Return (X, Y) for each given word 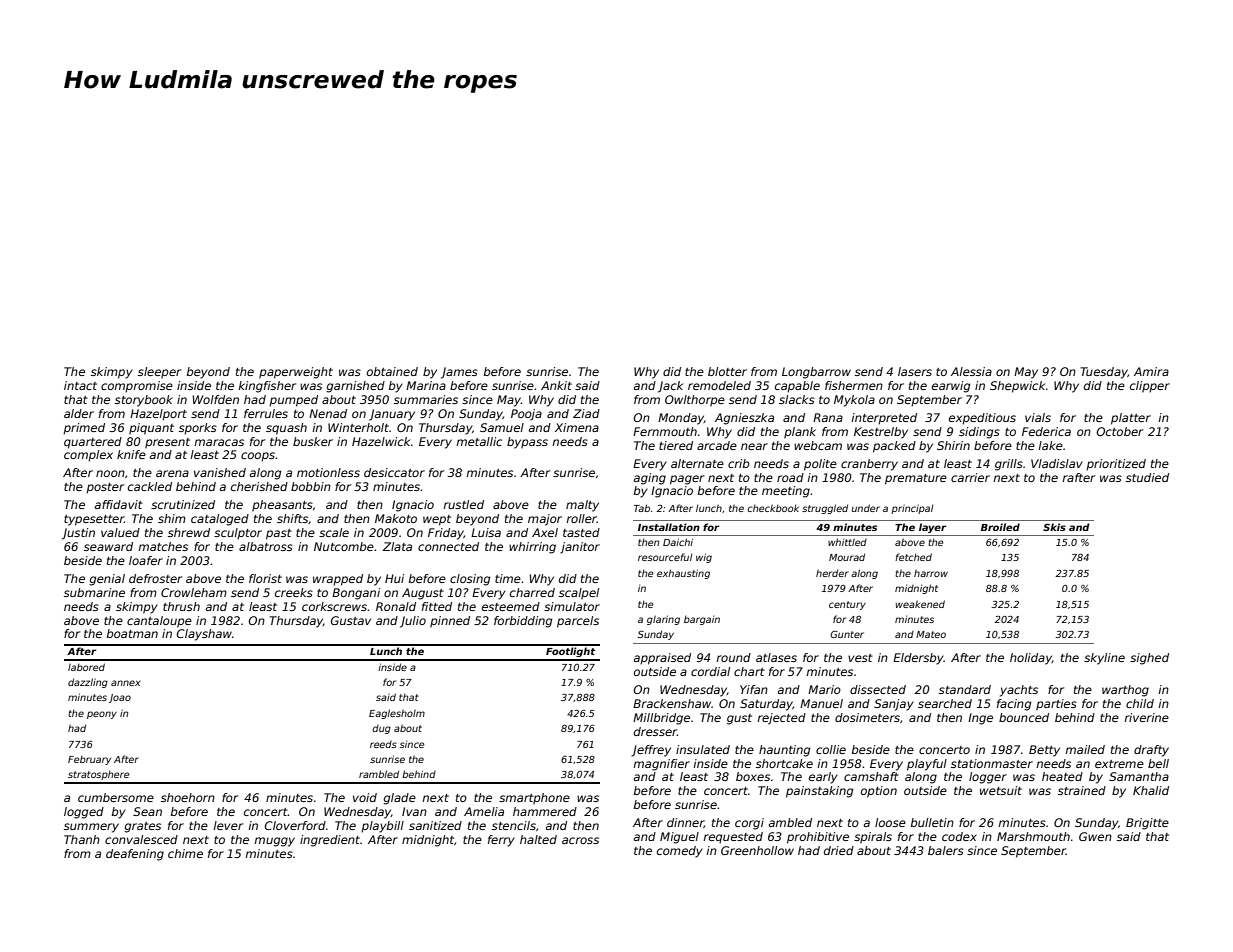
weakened (920, 604)
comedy (680, 852)
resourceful (665, 557)
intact (80, 385)
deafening (135, 855)
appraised (662, 659)
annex (125, 683)
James (459, 373)
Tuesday (1104, 373)
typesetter (94, 520)
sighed (1149, 659)
